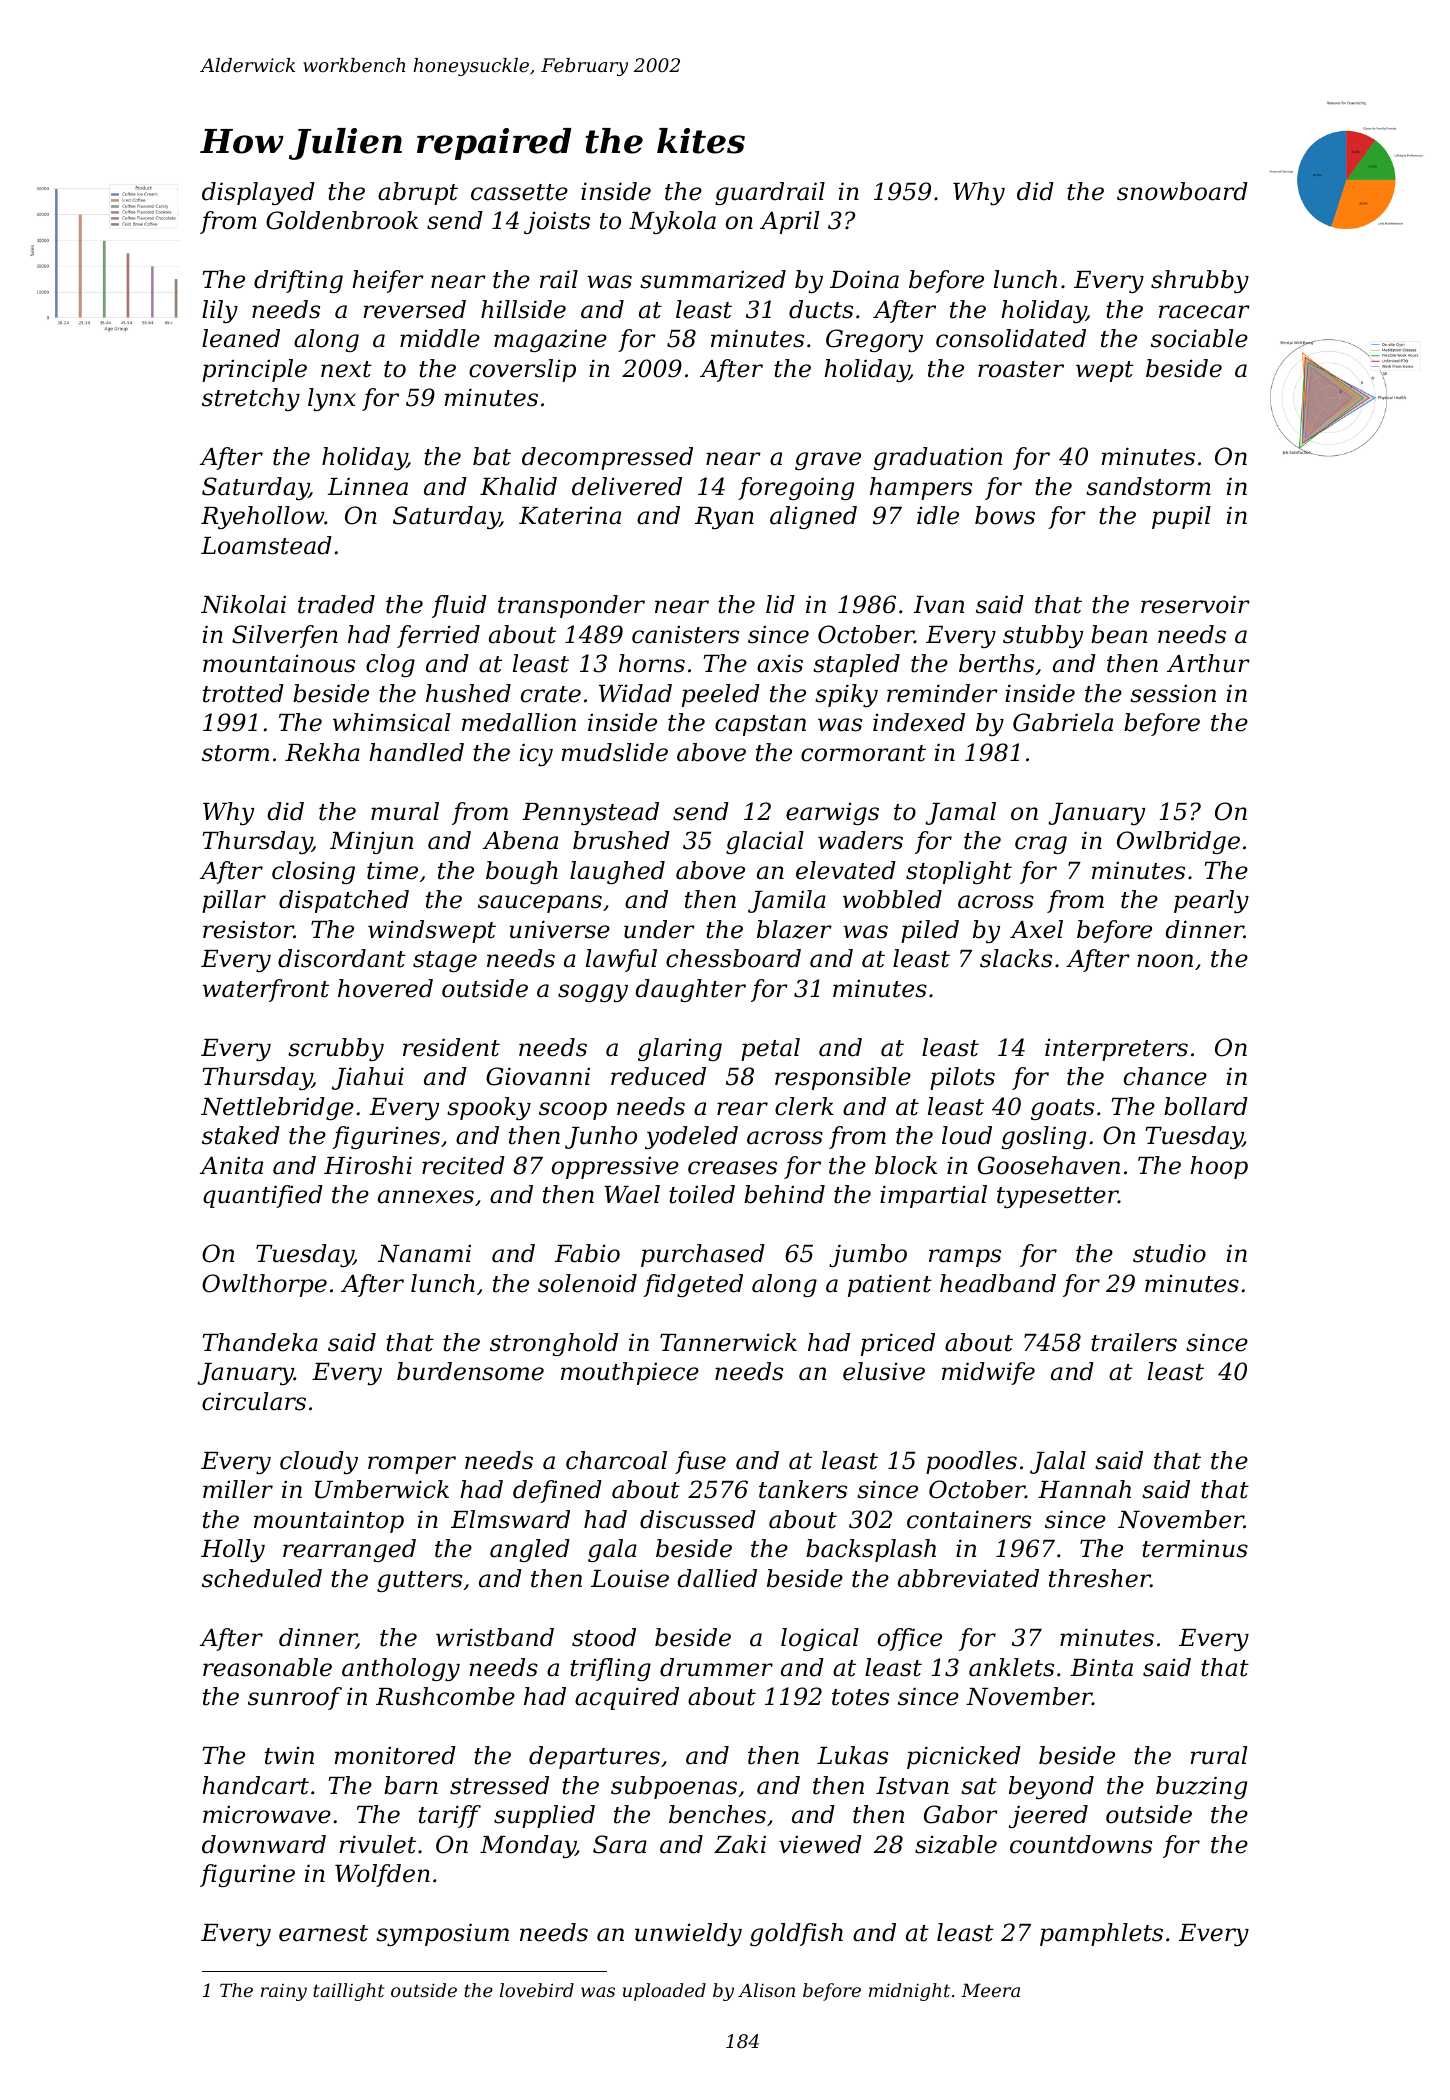 Image resolution: width=1450 pixels, height=2100 pixels. What do you see at coordinates (284, 1992) in the document?
I see `rainy` at bounding box center [284, 1992].
